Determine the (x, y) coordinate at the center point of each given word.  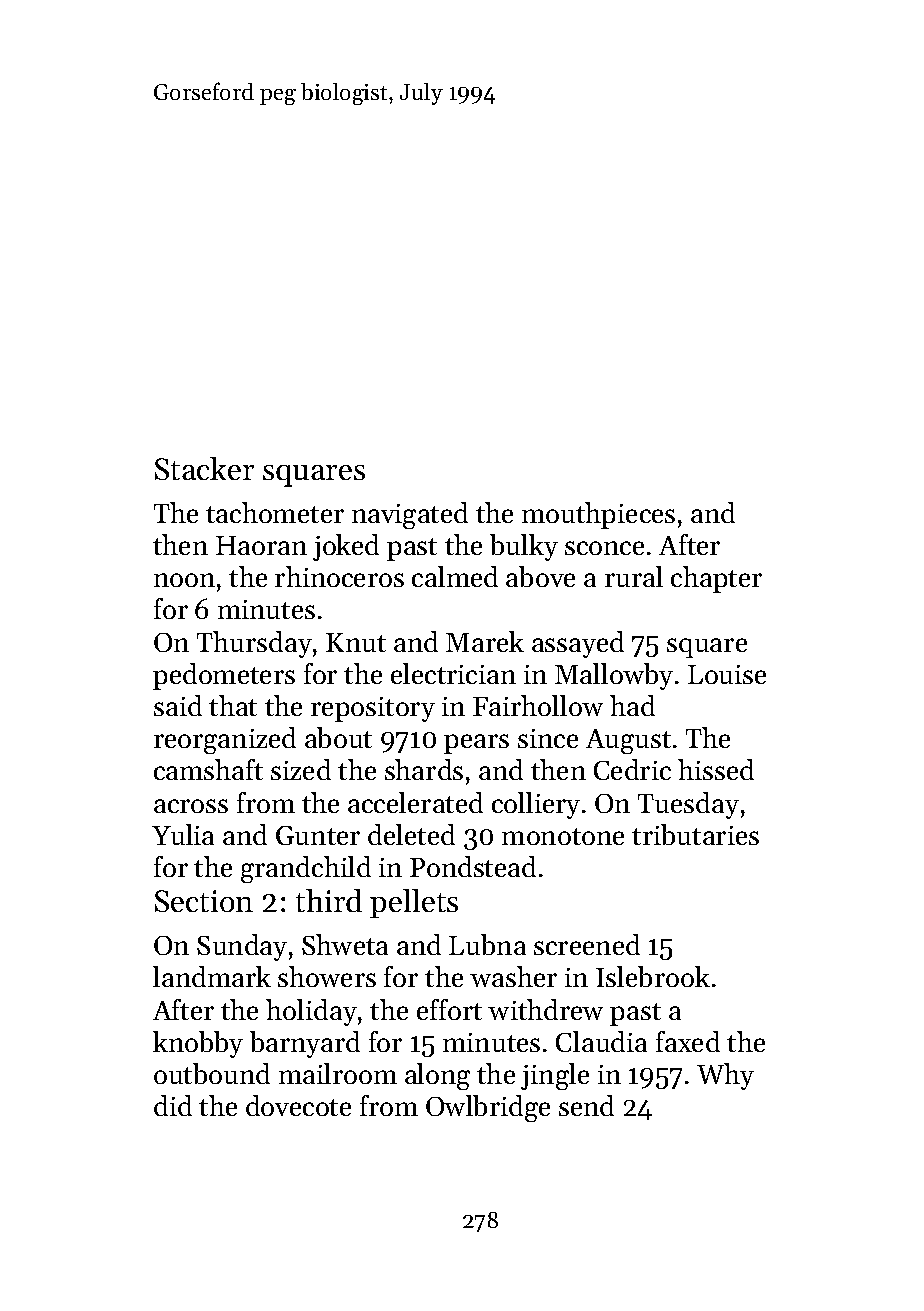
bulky (524, 547)
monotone (563, 836)
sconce (604, 548)
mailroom (338, 1073)
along (437, 1076)
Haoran (261, 545)
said (178, 705)
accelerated (415, 802)
